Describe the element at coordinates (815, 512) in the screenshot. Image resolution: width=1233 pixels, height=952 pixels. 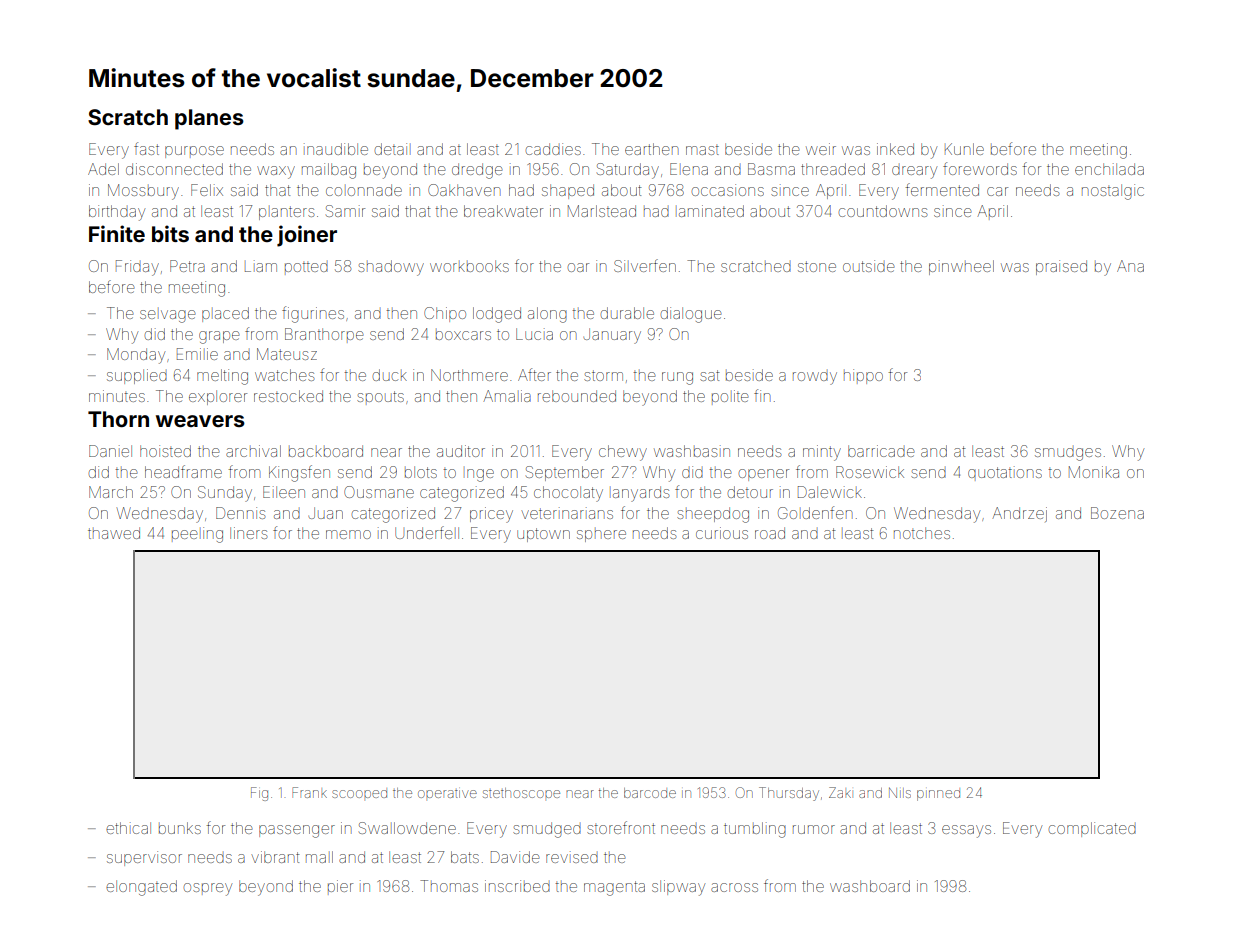
I see `Goldenfen` at that location.
